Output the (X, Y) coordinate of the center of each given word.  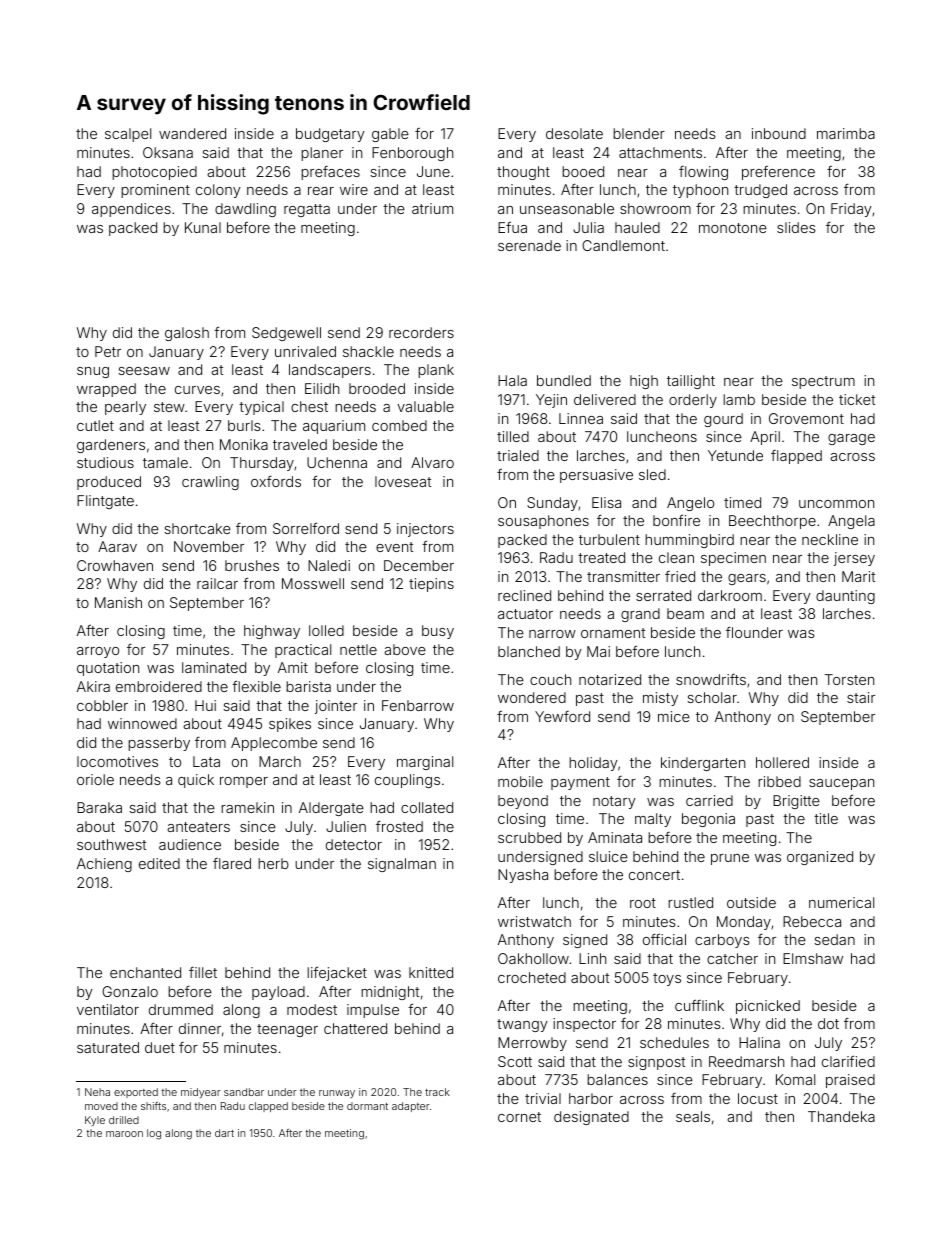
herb (273, 863)
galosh (187, 334)
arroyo (98, 652)
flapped (796, 457)
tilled (513, 436)
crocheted (532, 977)
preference (778, 173)
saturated (108, 1047)
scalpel (128, 135)
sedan (834, 939)
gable (390, 135)
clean (676, 557)
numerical (841, 902)
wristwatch (534, 921)
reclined (524, 595)
